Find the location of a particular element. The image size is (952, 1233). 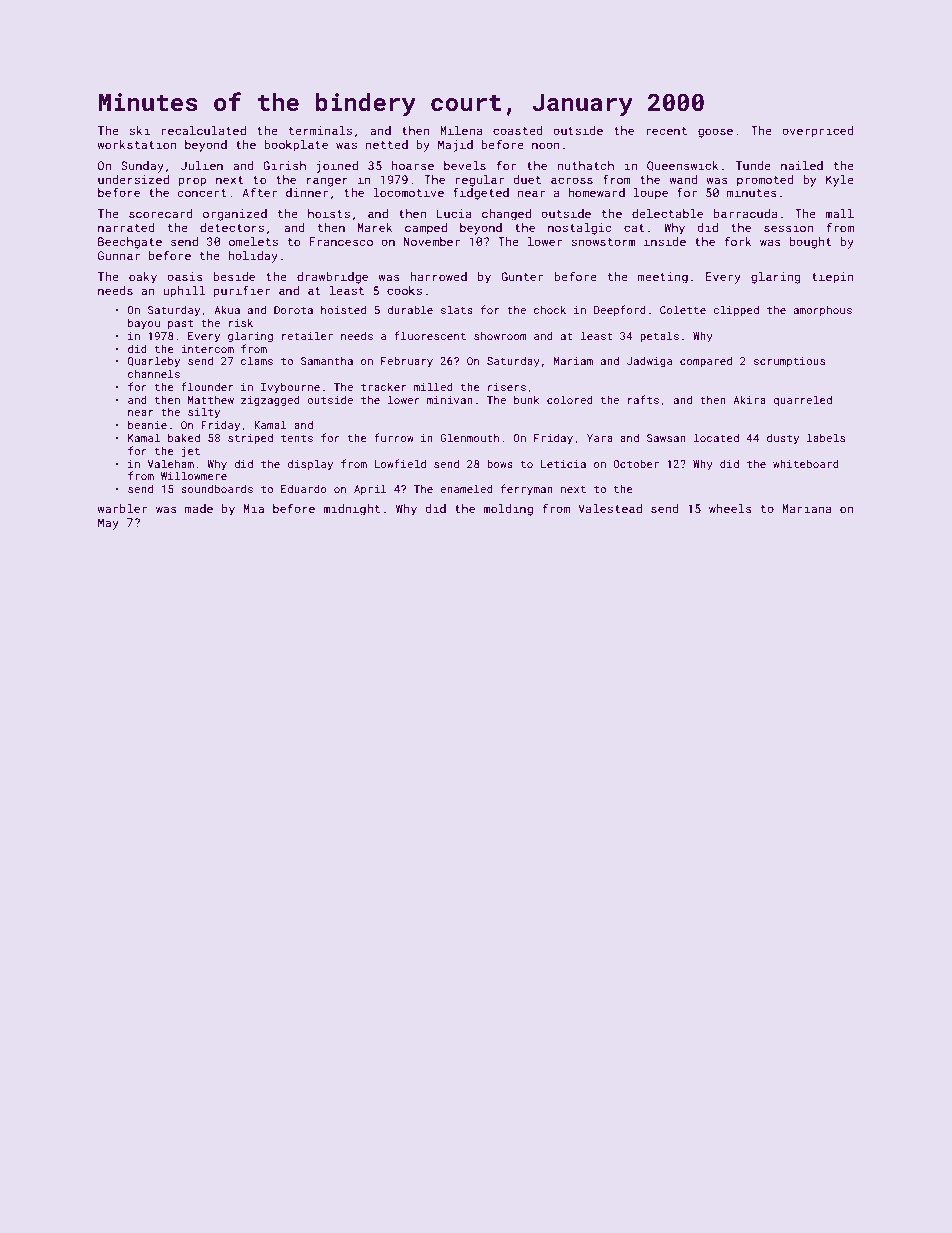

Akira is located at coordinates (749, 400).
